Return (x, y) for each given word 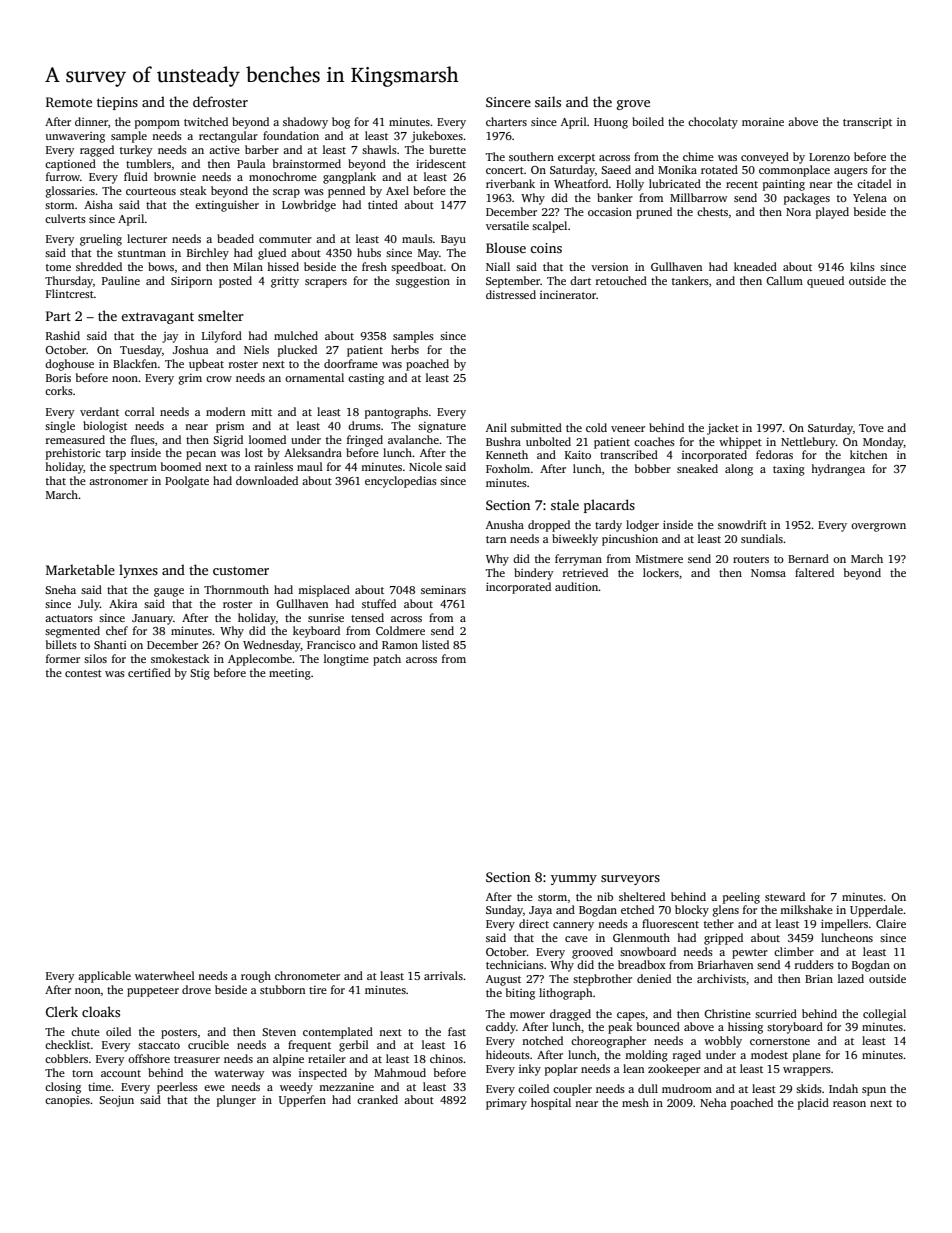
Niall (498, 266)
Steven (279, 1032)
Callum (784, 280)
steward (785, 896)
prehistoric (73, 454)
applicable (104, 977)
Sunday (504, 911)
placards (609, 506)
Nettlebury (808, 443)
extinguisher (227, 206)
